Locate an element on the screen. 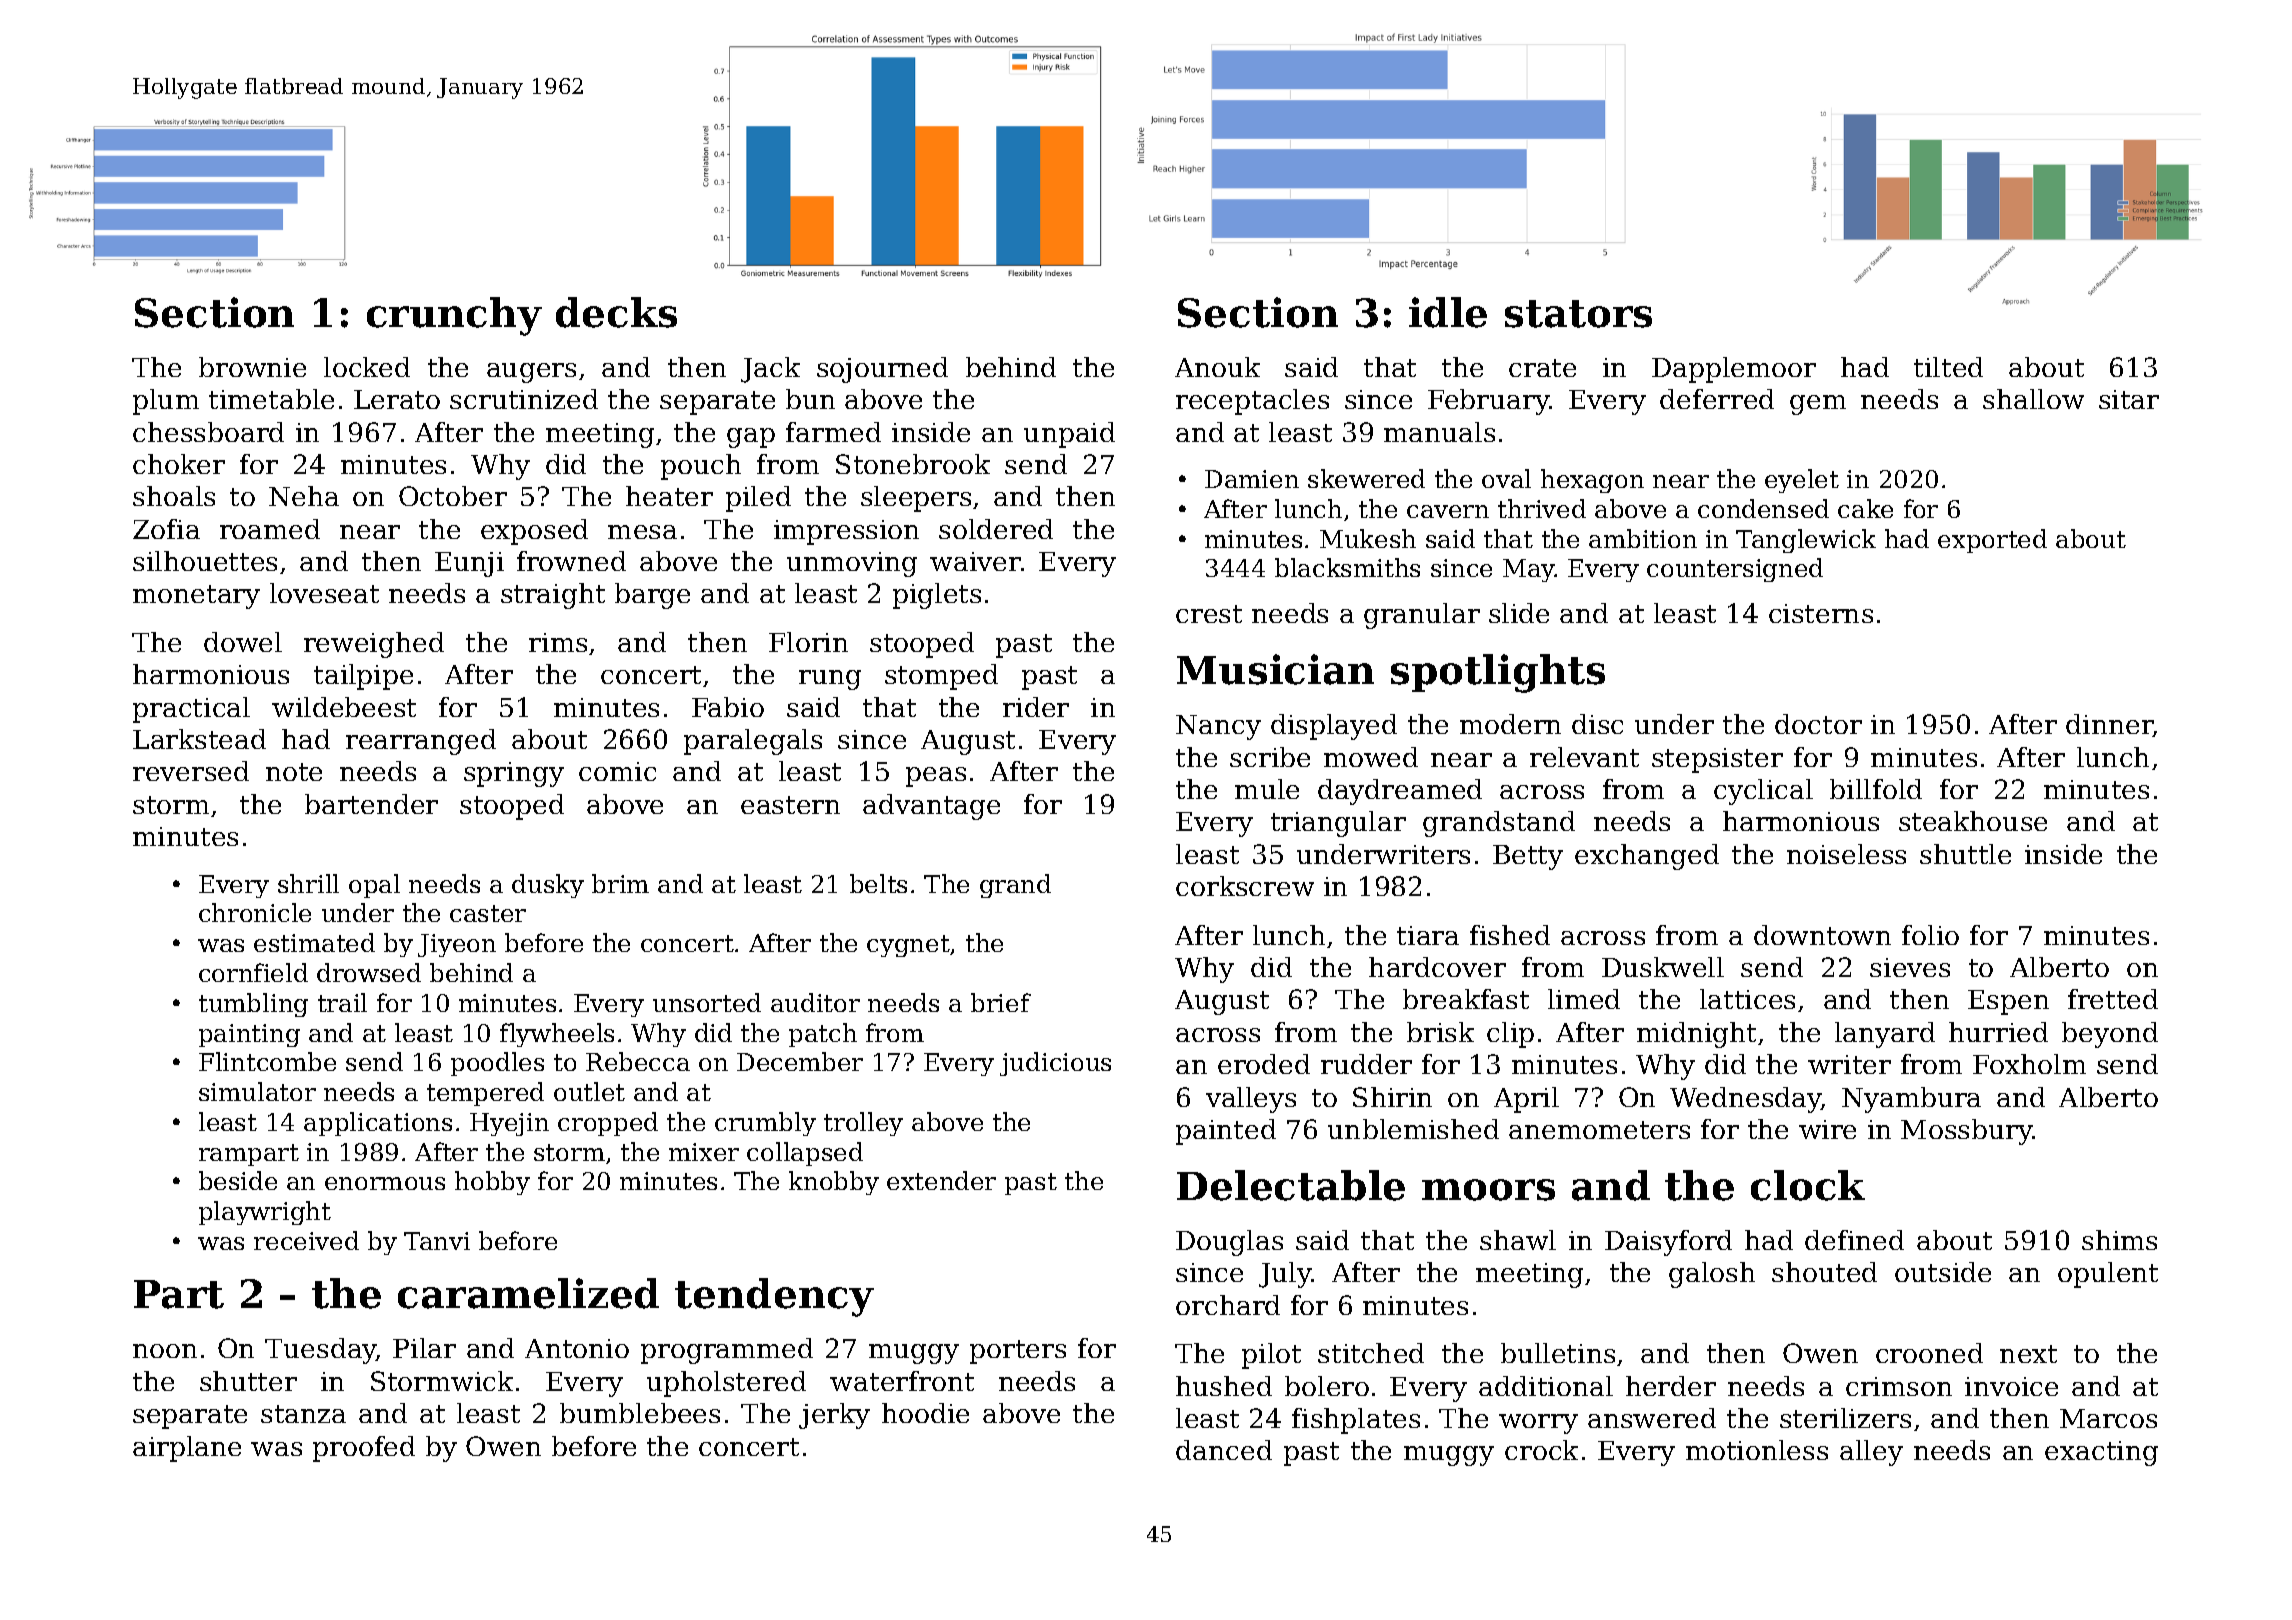 The height and width of the screenshot is (1620, 2292). crunchy is located at coordinates (454, 316).
